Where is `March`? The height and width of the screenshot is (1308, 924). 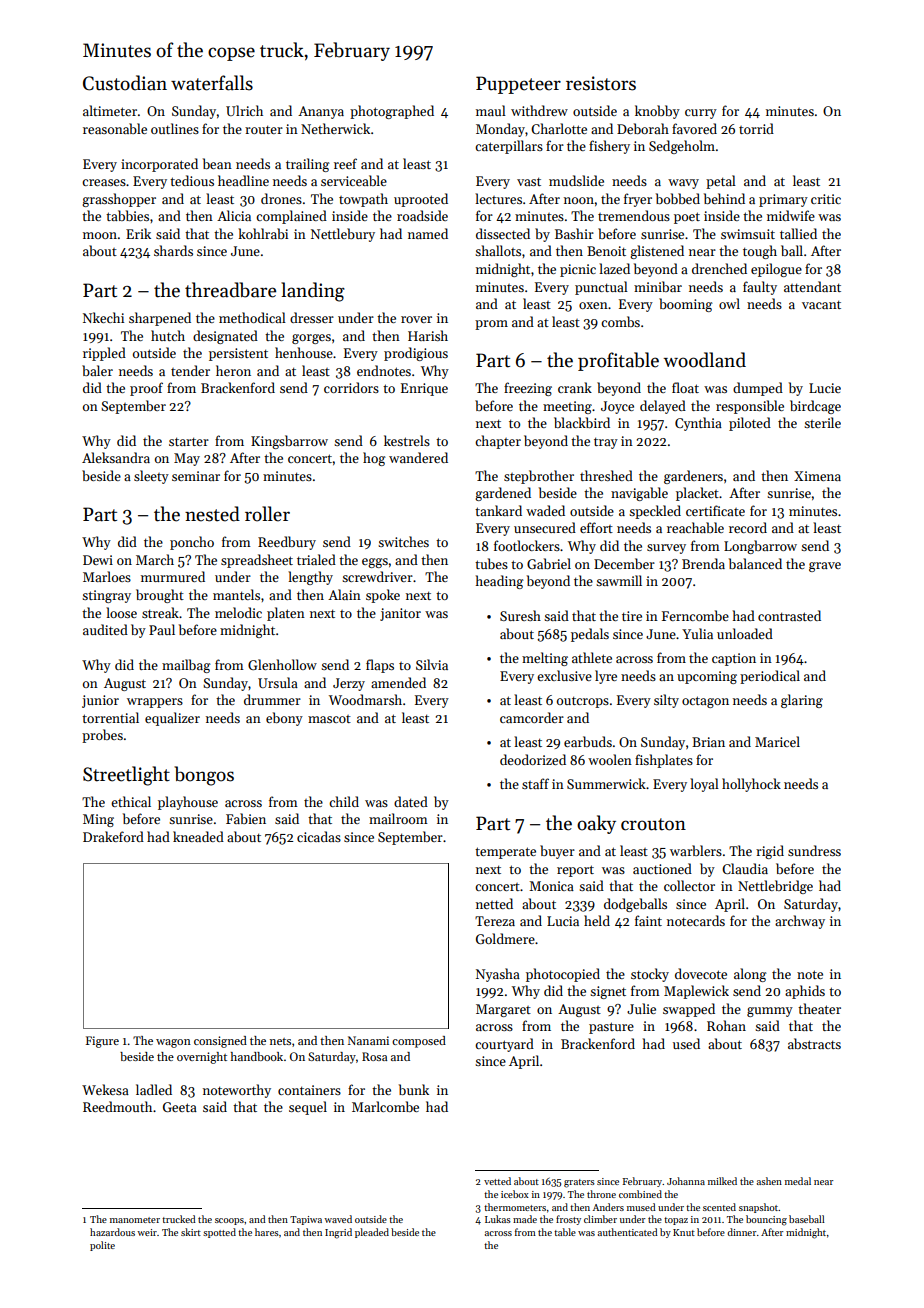 March is located at coordinates (155, 559).
